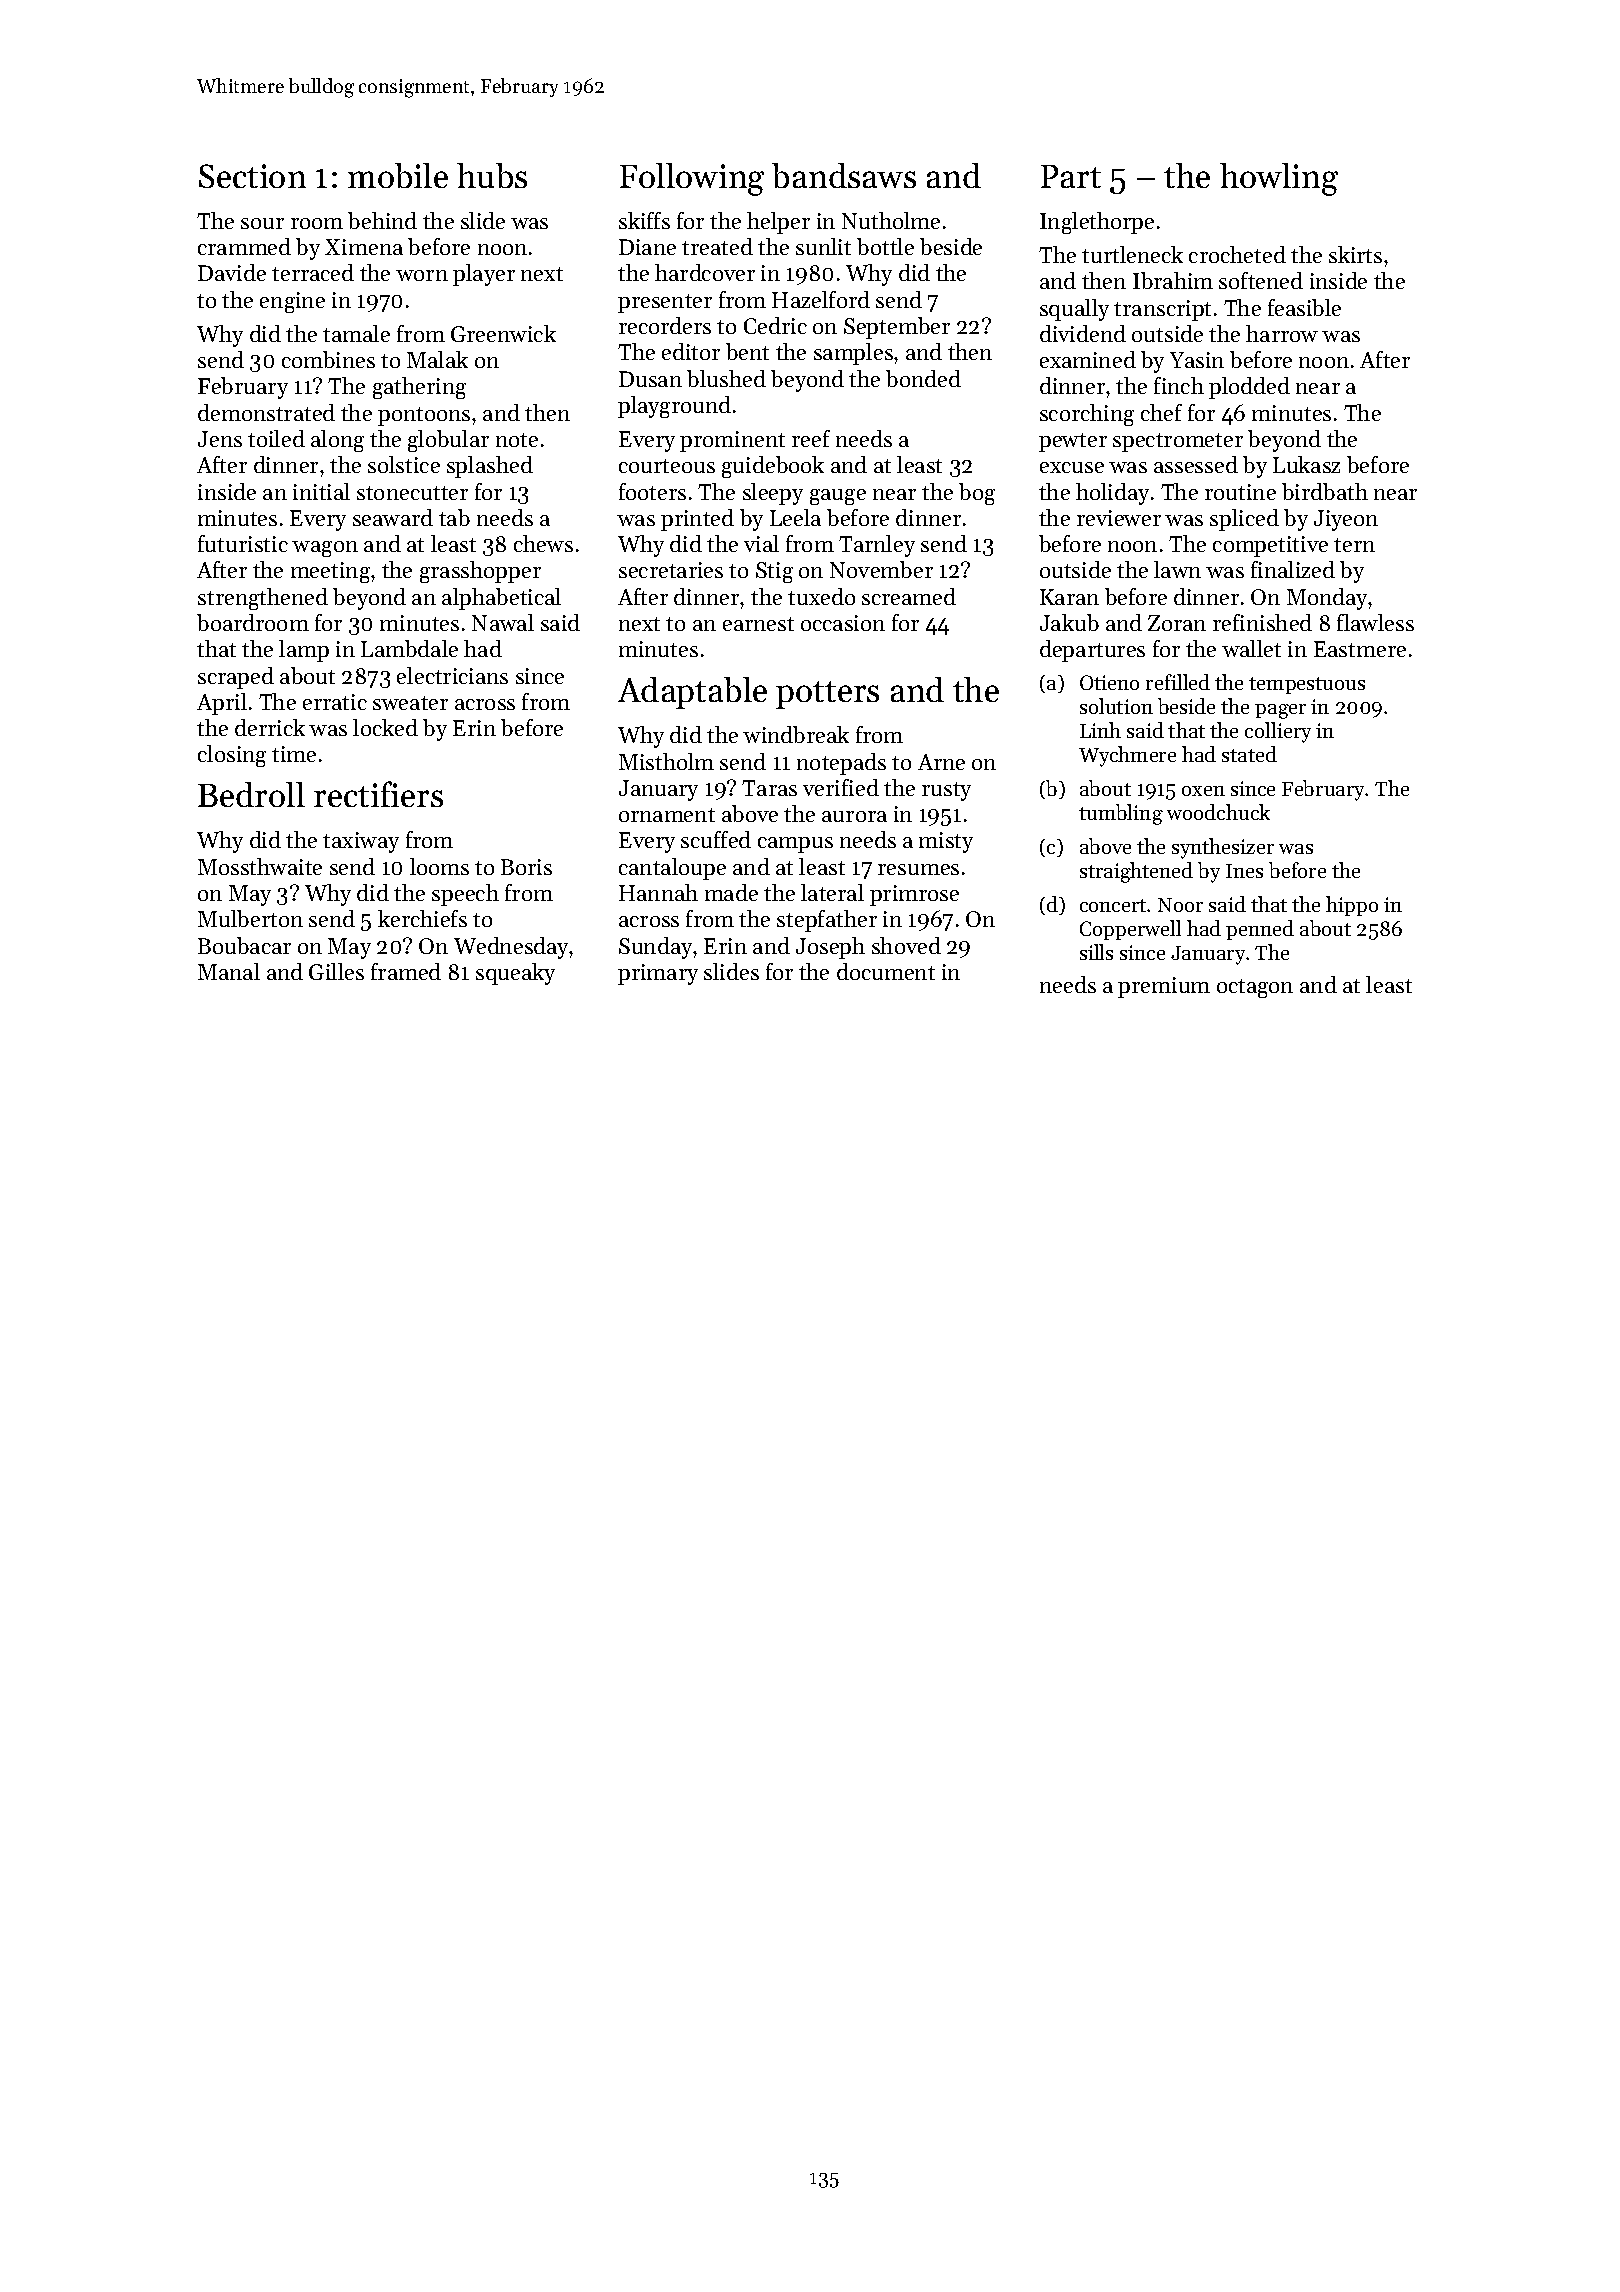  Describe the element at coordinates (232, 272) in the image. I see `Davide` at that location.
